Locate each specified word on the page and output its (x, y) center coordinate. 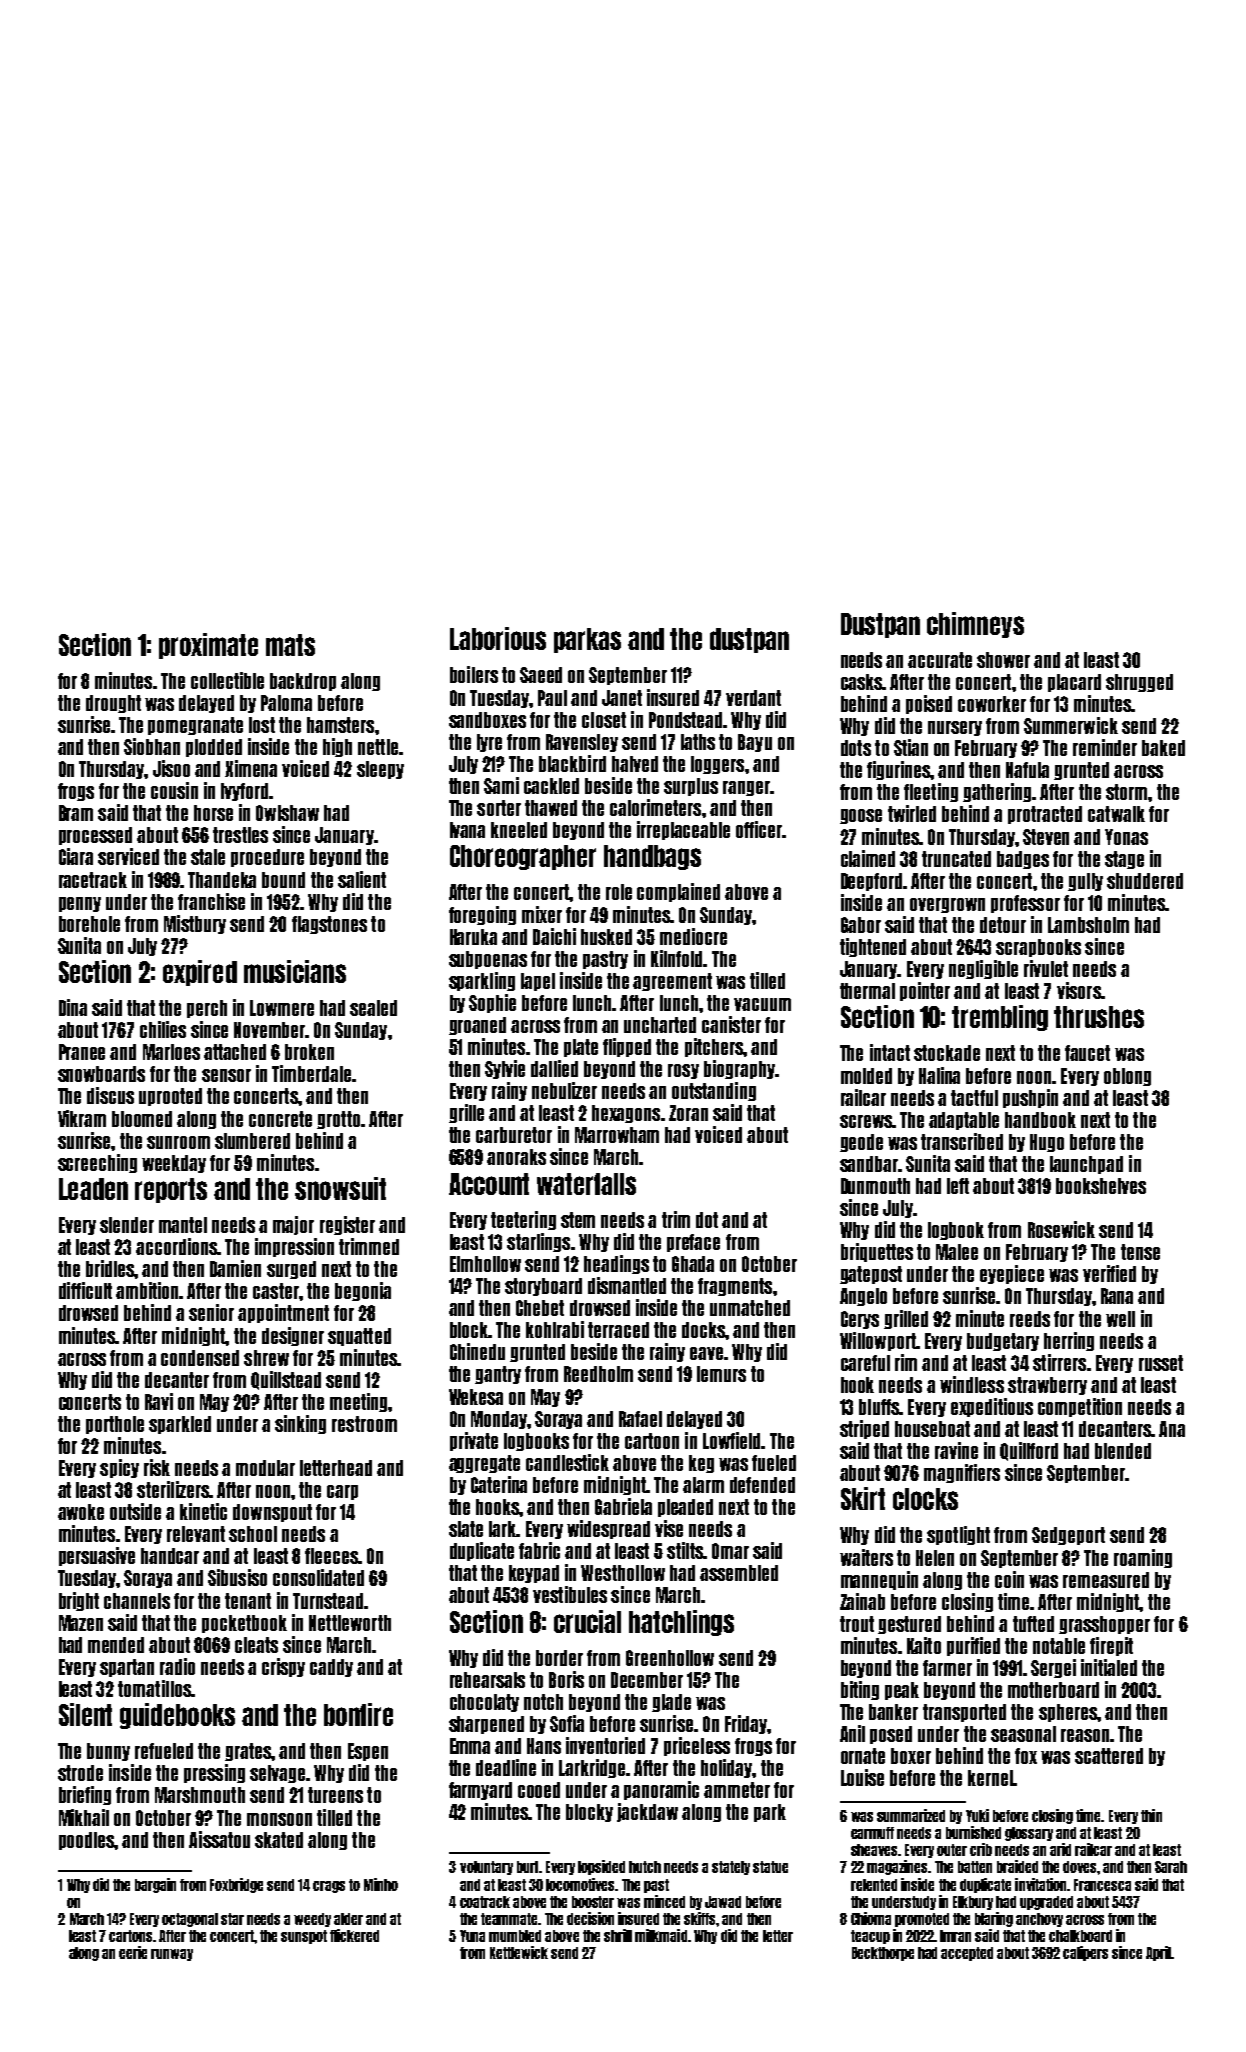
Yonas (1126, 837)
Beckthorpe (883, 1954)
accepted (967, 1954)
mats (290, 645)
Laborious (498, 638)
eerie (133, 1952)
